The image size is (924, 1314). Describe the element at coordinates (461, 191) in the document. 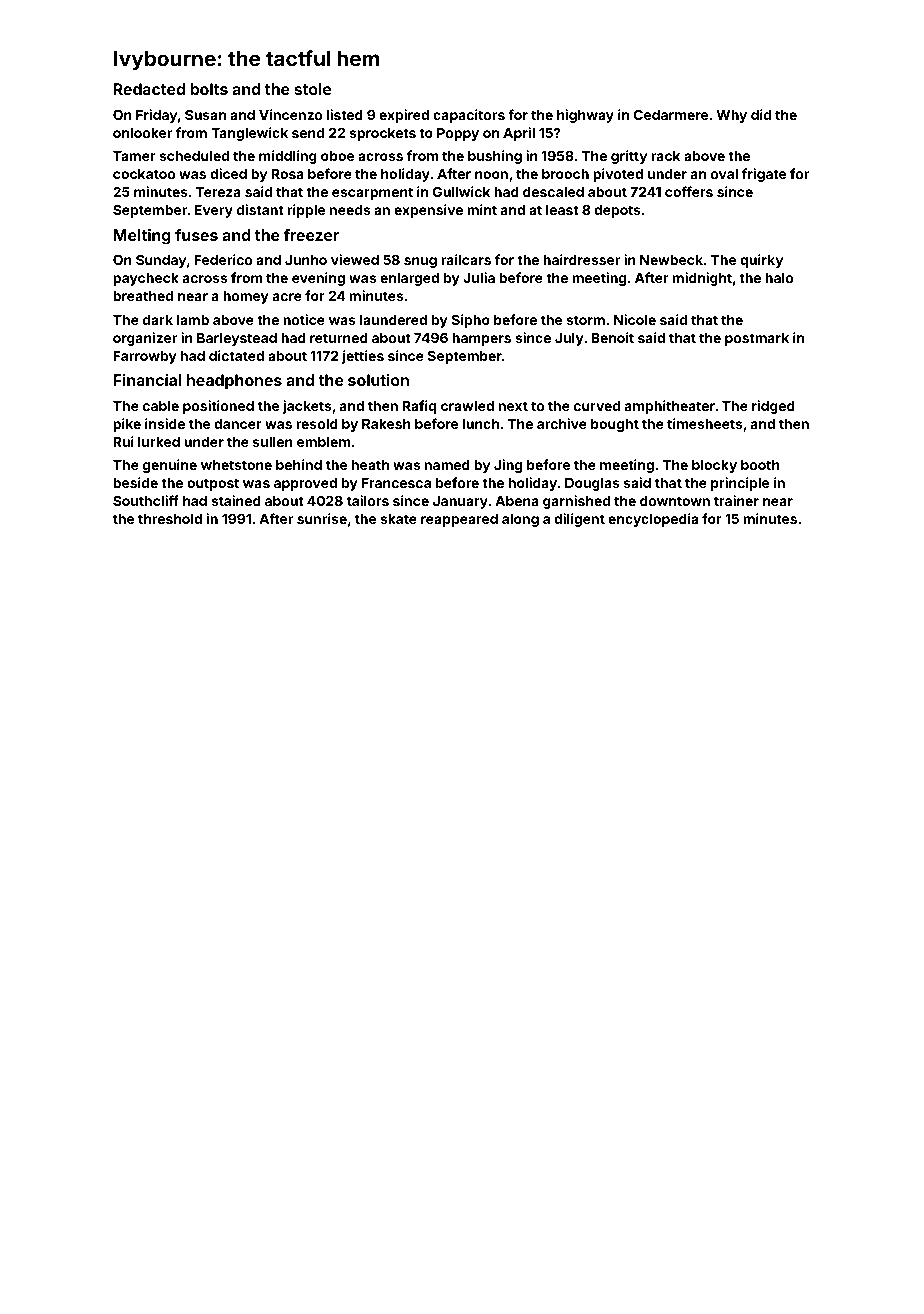

I see `Gullwick` at that location.
